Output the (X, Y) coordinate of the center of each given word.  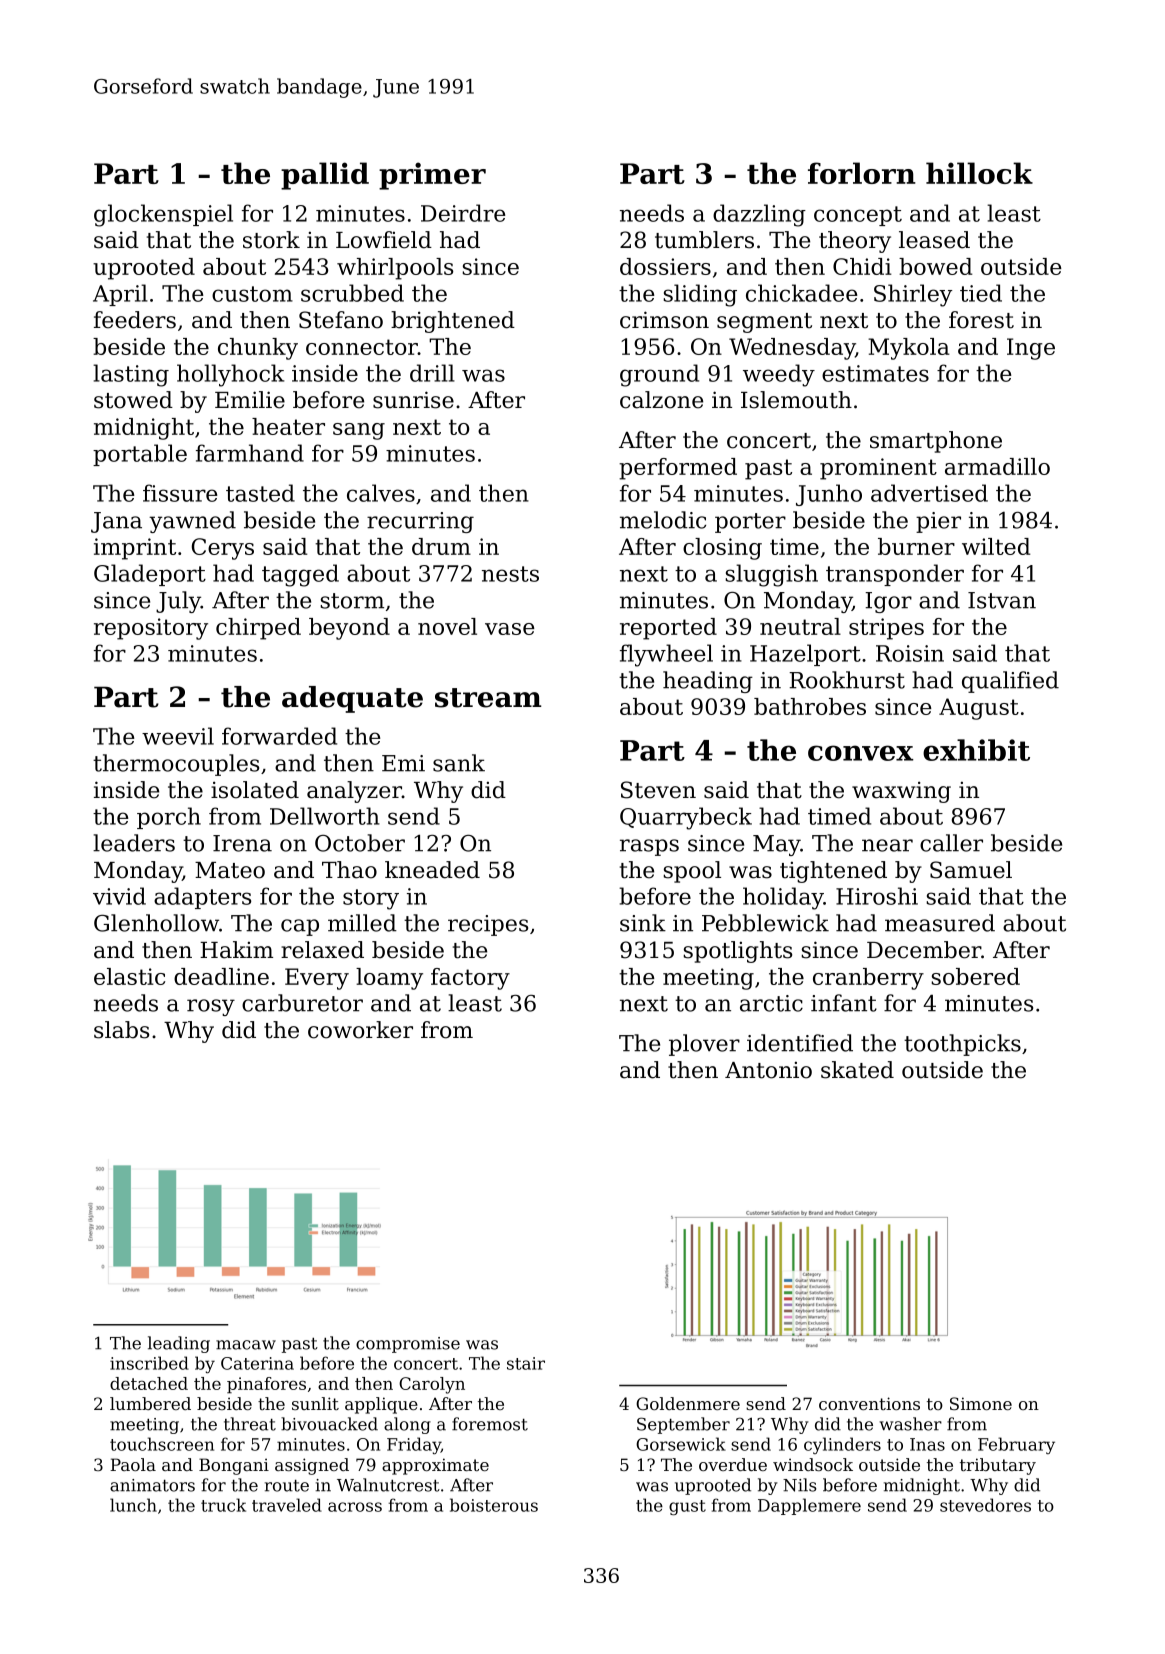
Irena (242, 843)
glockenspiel (163, 215)
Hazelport (805, 655)
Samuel (971, 870)
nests (510, 574)
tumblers (704, 240)
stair (526, 1363)
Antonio (768, 1070)
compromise (408, 1345)
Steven (658, 790)
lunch (133, 1505)
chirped (258, 629)
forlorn (862, 173)
